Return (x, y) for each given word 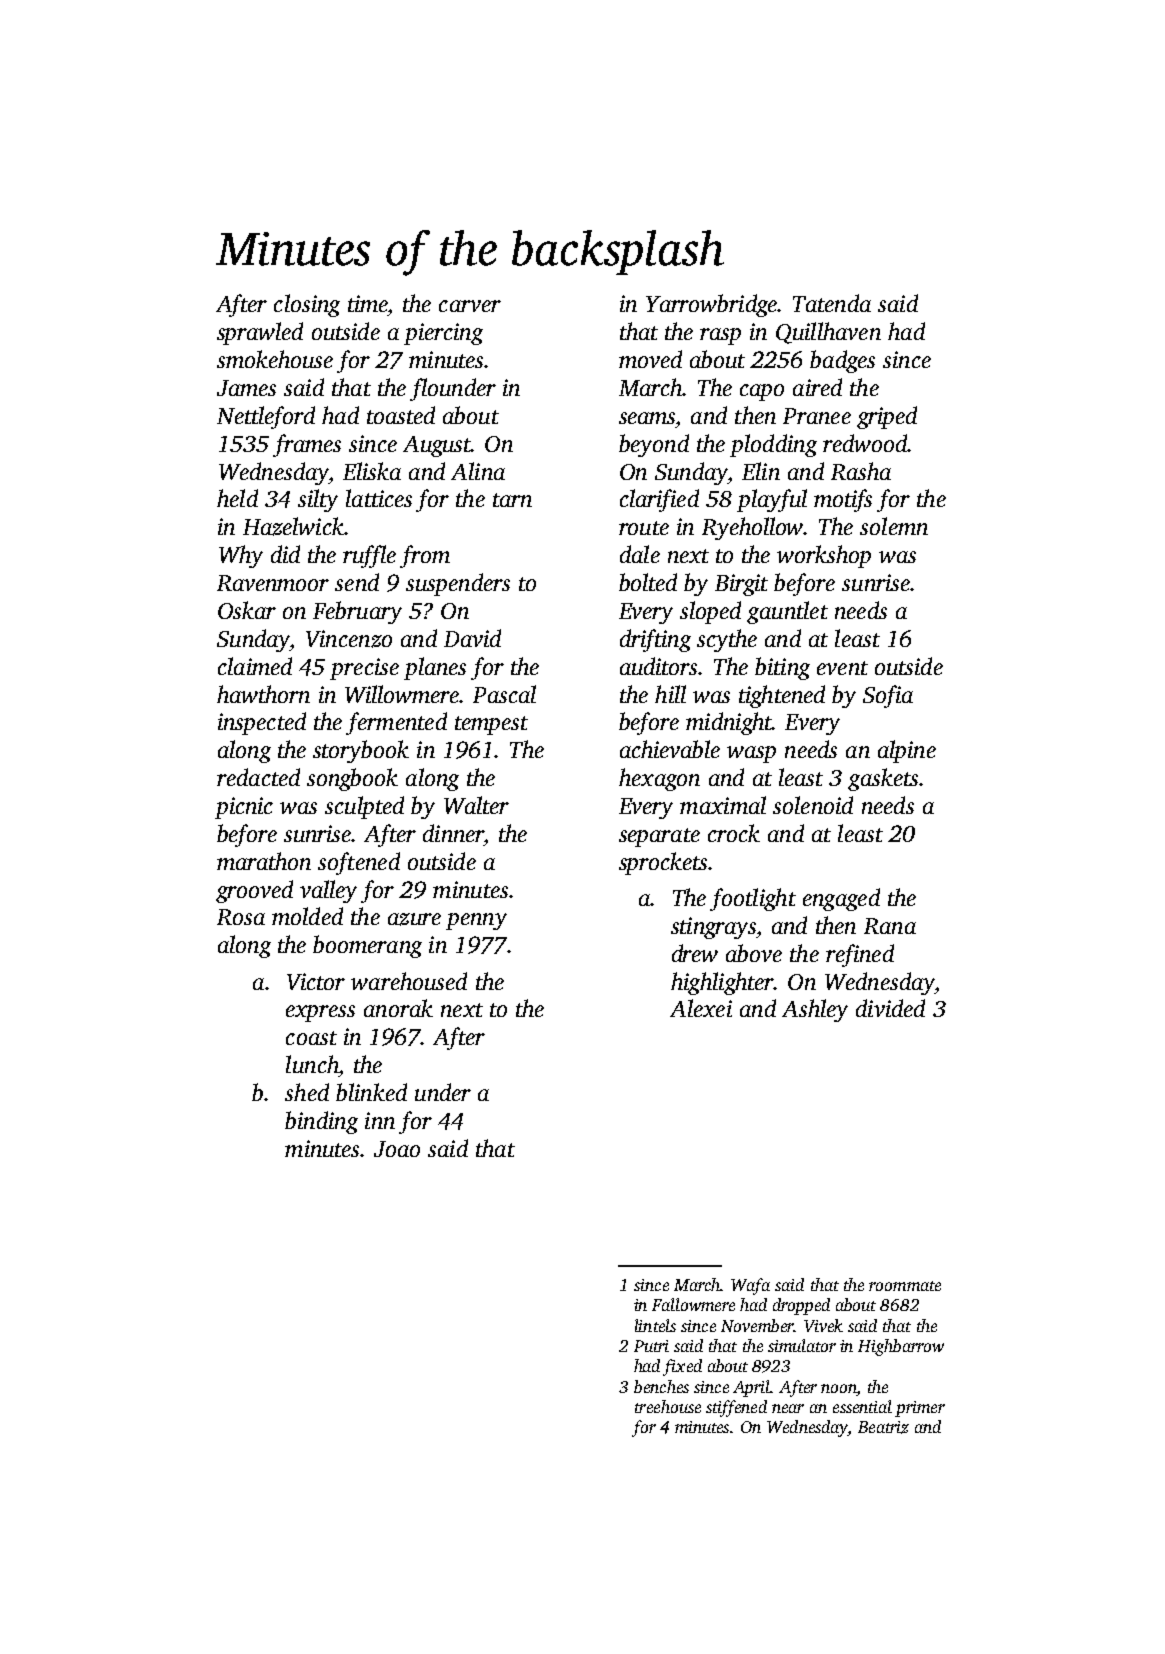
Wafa (750, 1286)
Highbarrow (901, 1347)
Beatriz (883, 1427)
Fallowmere (693, 1304)
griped (887, 417)
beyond (654, 445)
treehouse (668, 1406)
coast (311, 1038)
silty (318, 500)
